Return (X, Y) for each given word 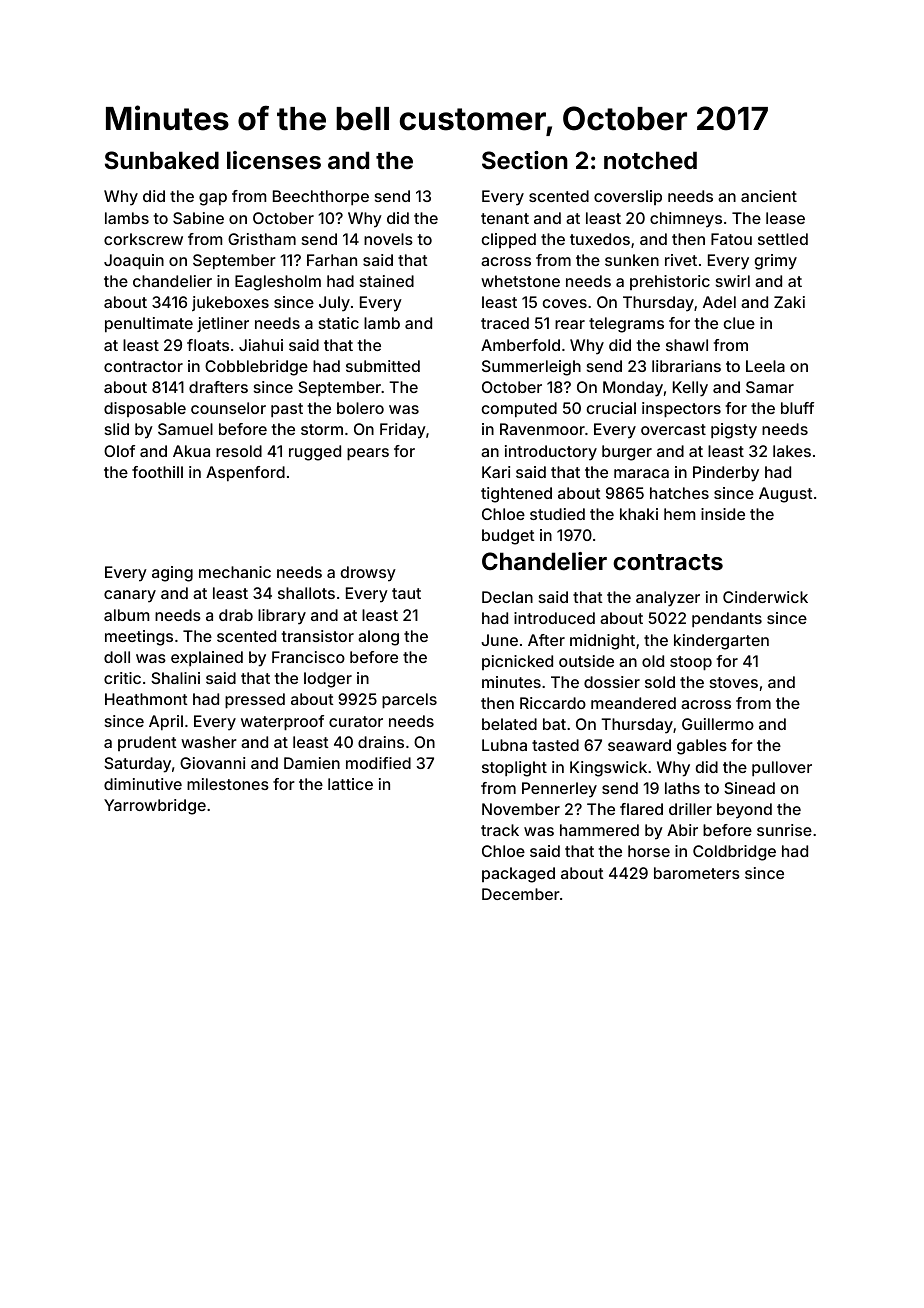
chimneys (686, 220)
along (378, 638)
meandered (633, 703)
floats (208, 345)
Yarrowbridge (155, 807)
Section (525, 160)
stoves (734, 682)
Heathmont (146, 699)
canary (130, 596)
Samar (770, 387)
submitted (383, 366)
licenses (274, 160)
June (499, 640)
